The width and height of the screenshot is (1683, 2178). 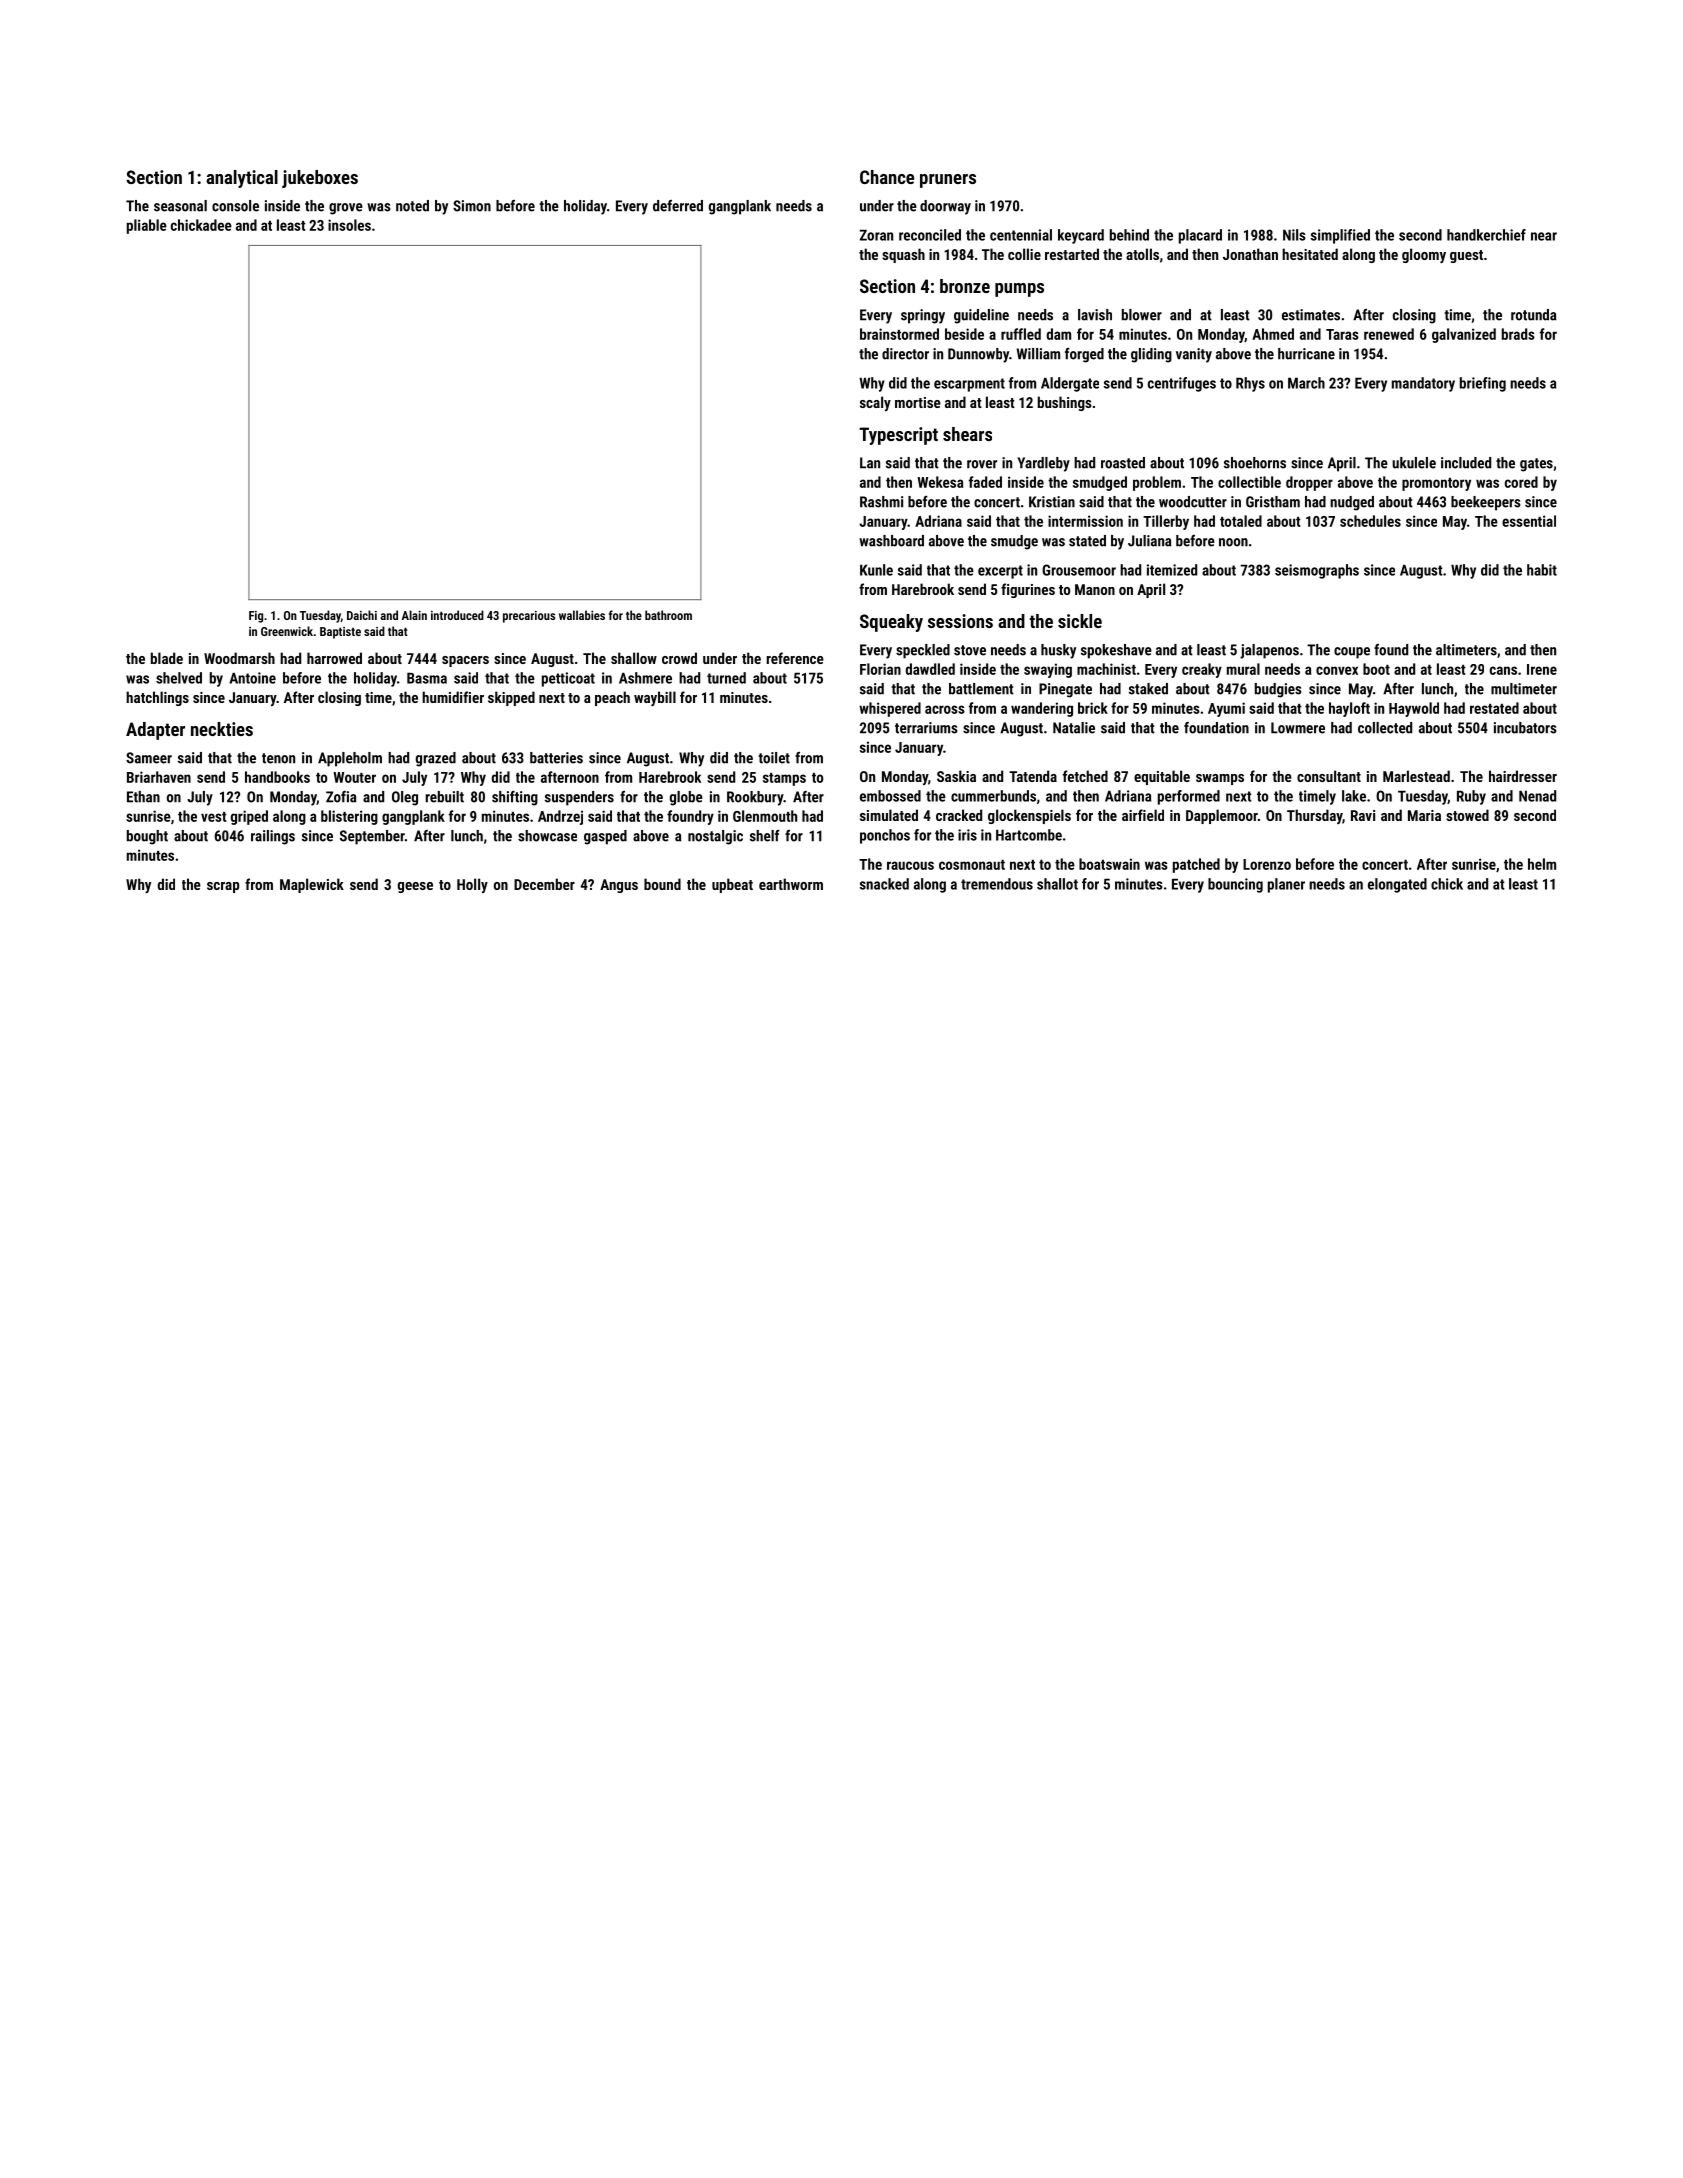 I want to click on Daichi, so click(x=362, y=615).
